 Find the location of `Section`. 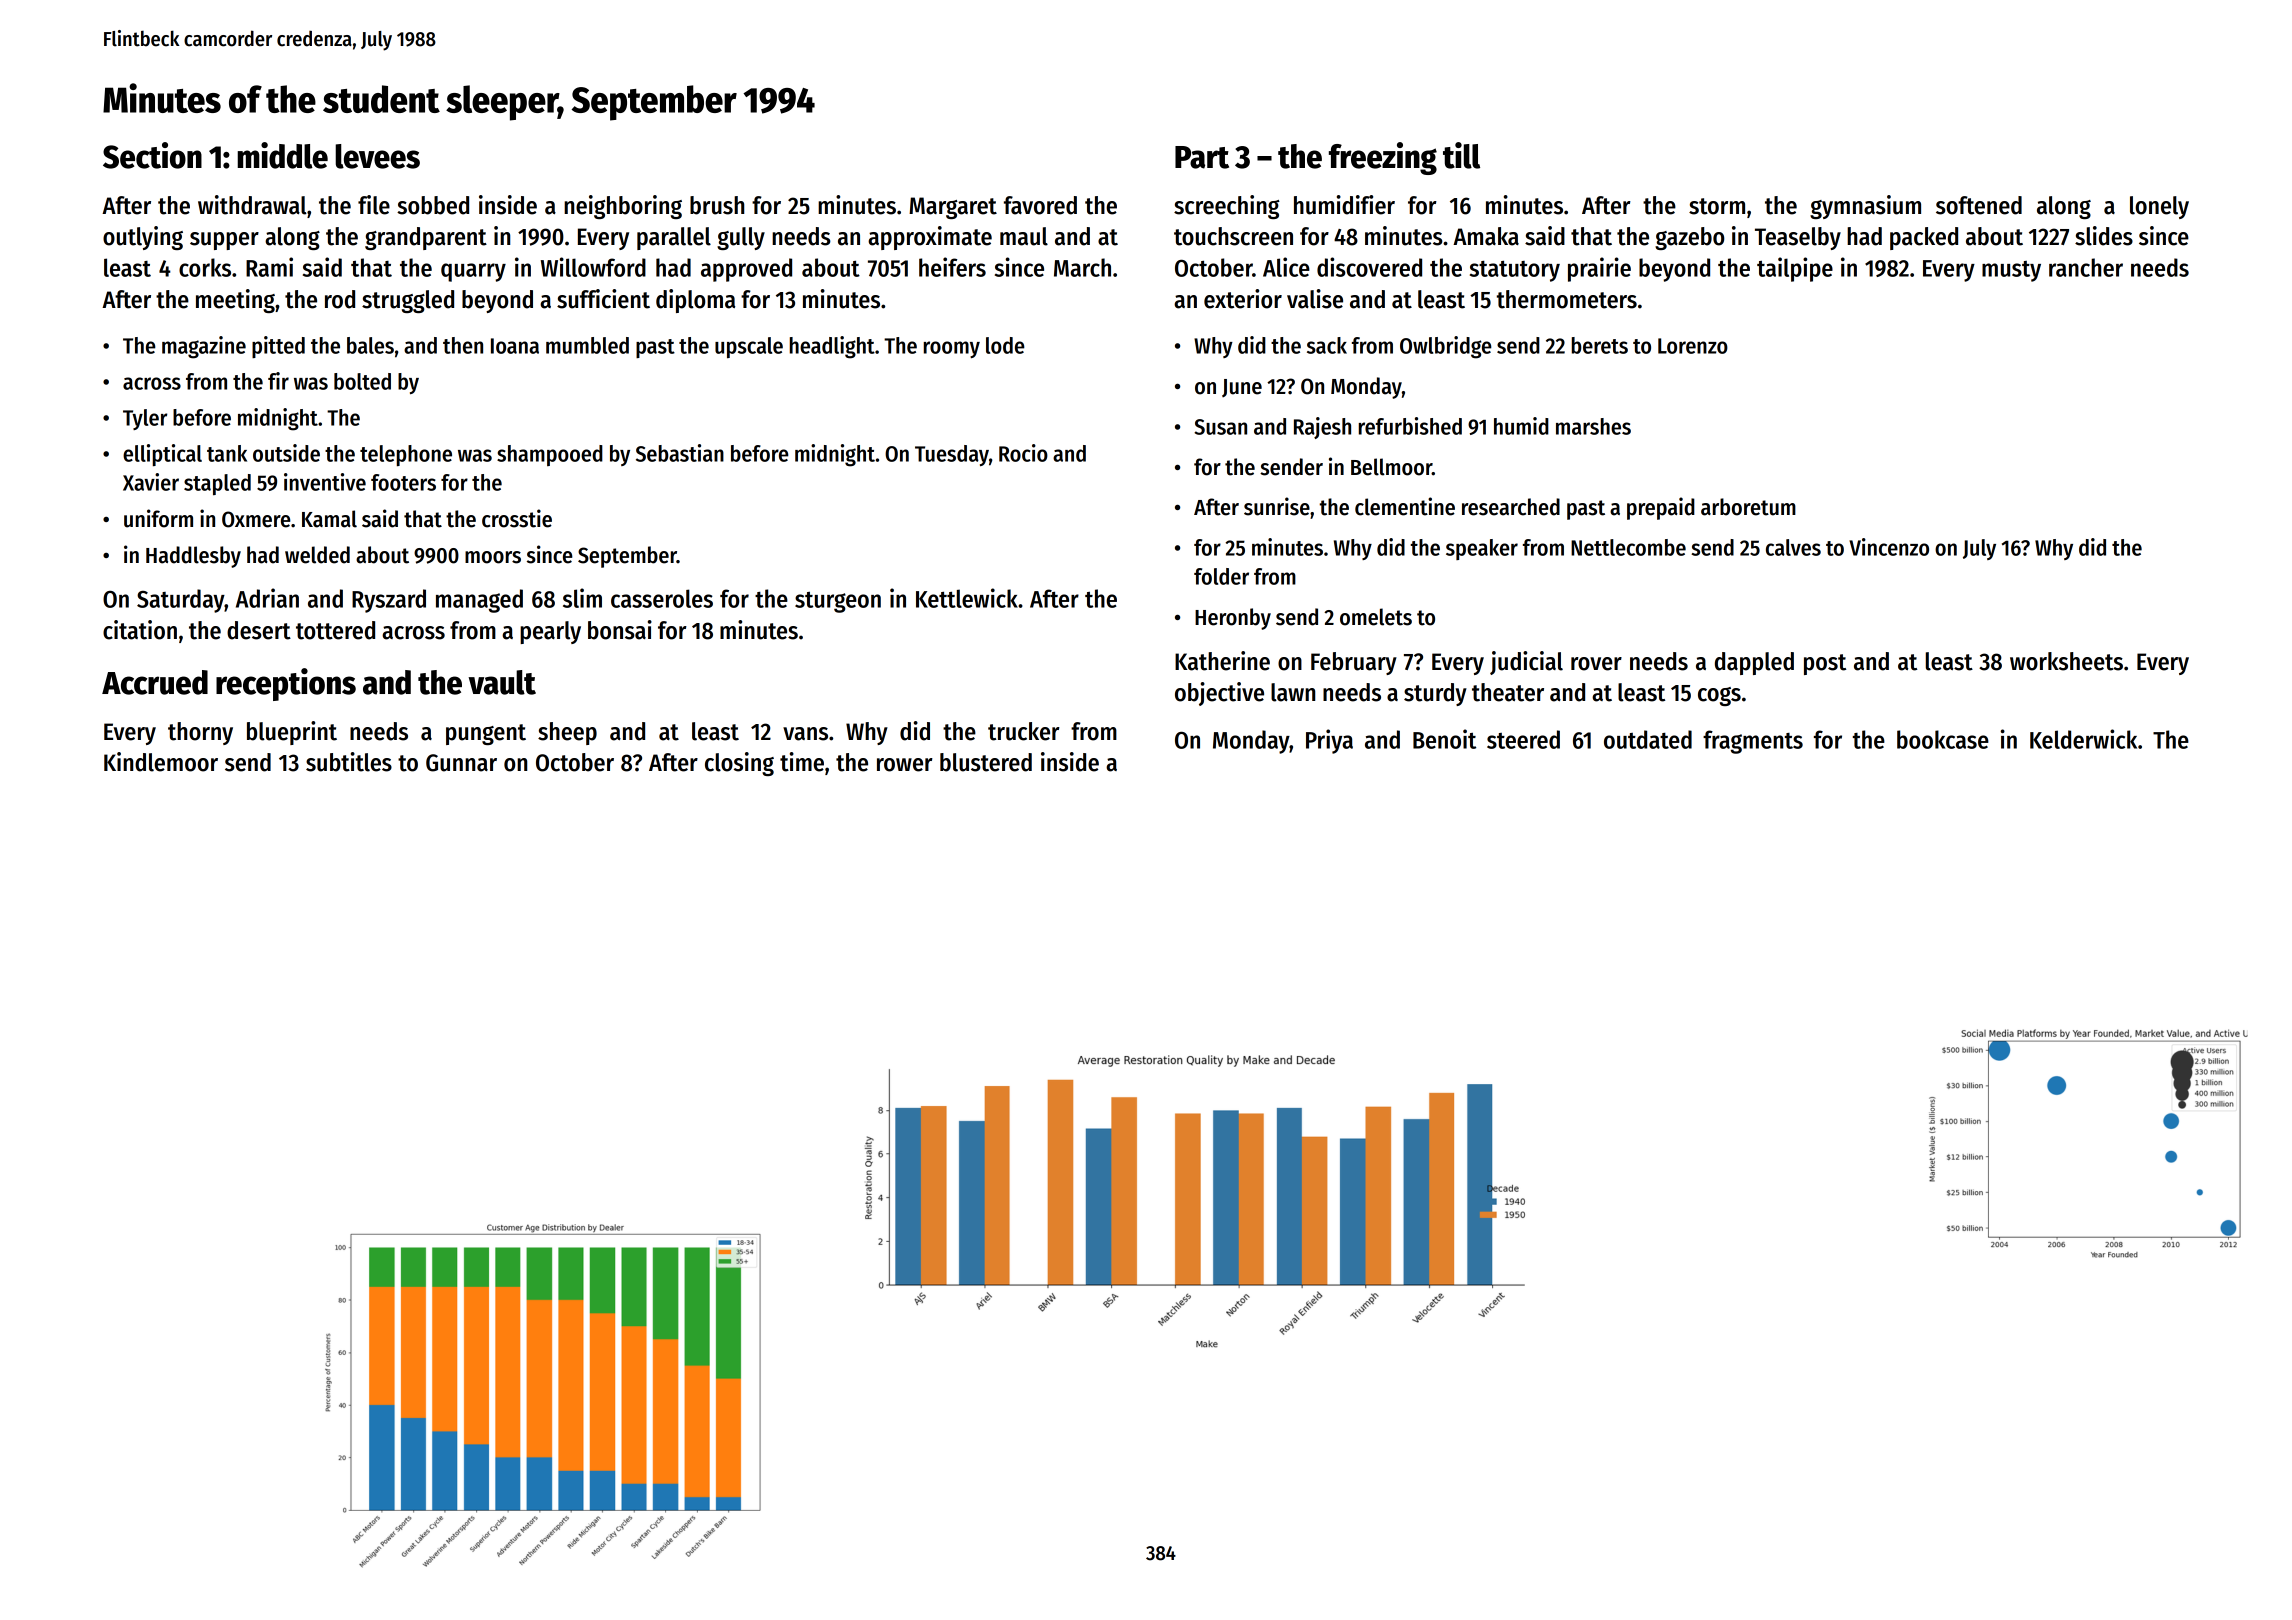

Section is located at coordinates (152, 155).
